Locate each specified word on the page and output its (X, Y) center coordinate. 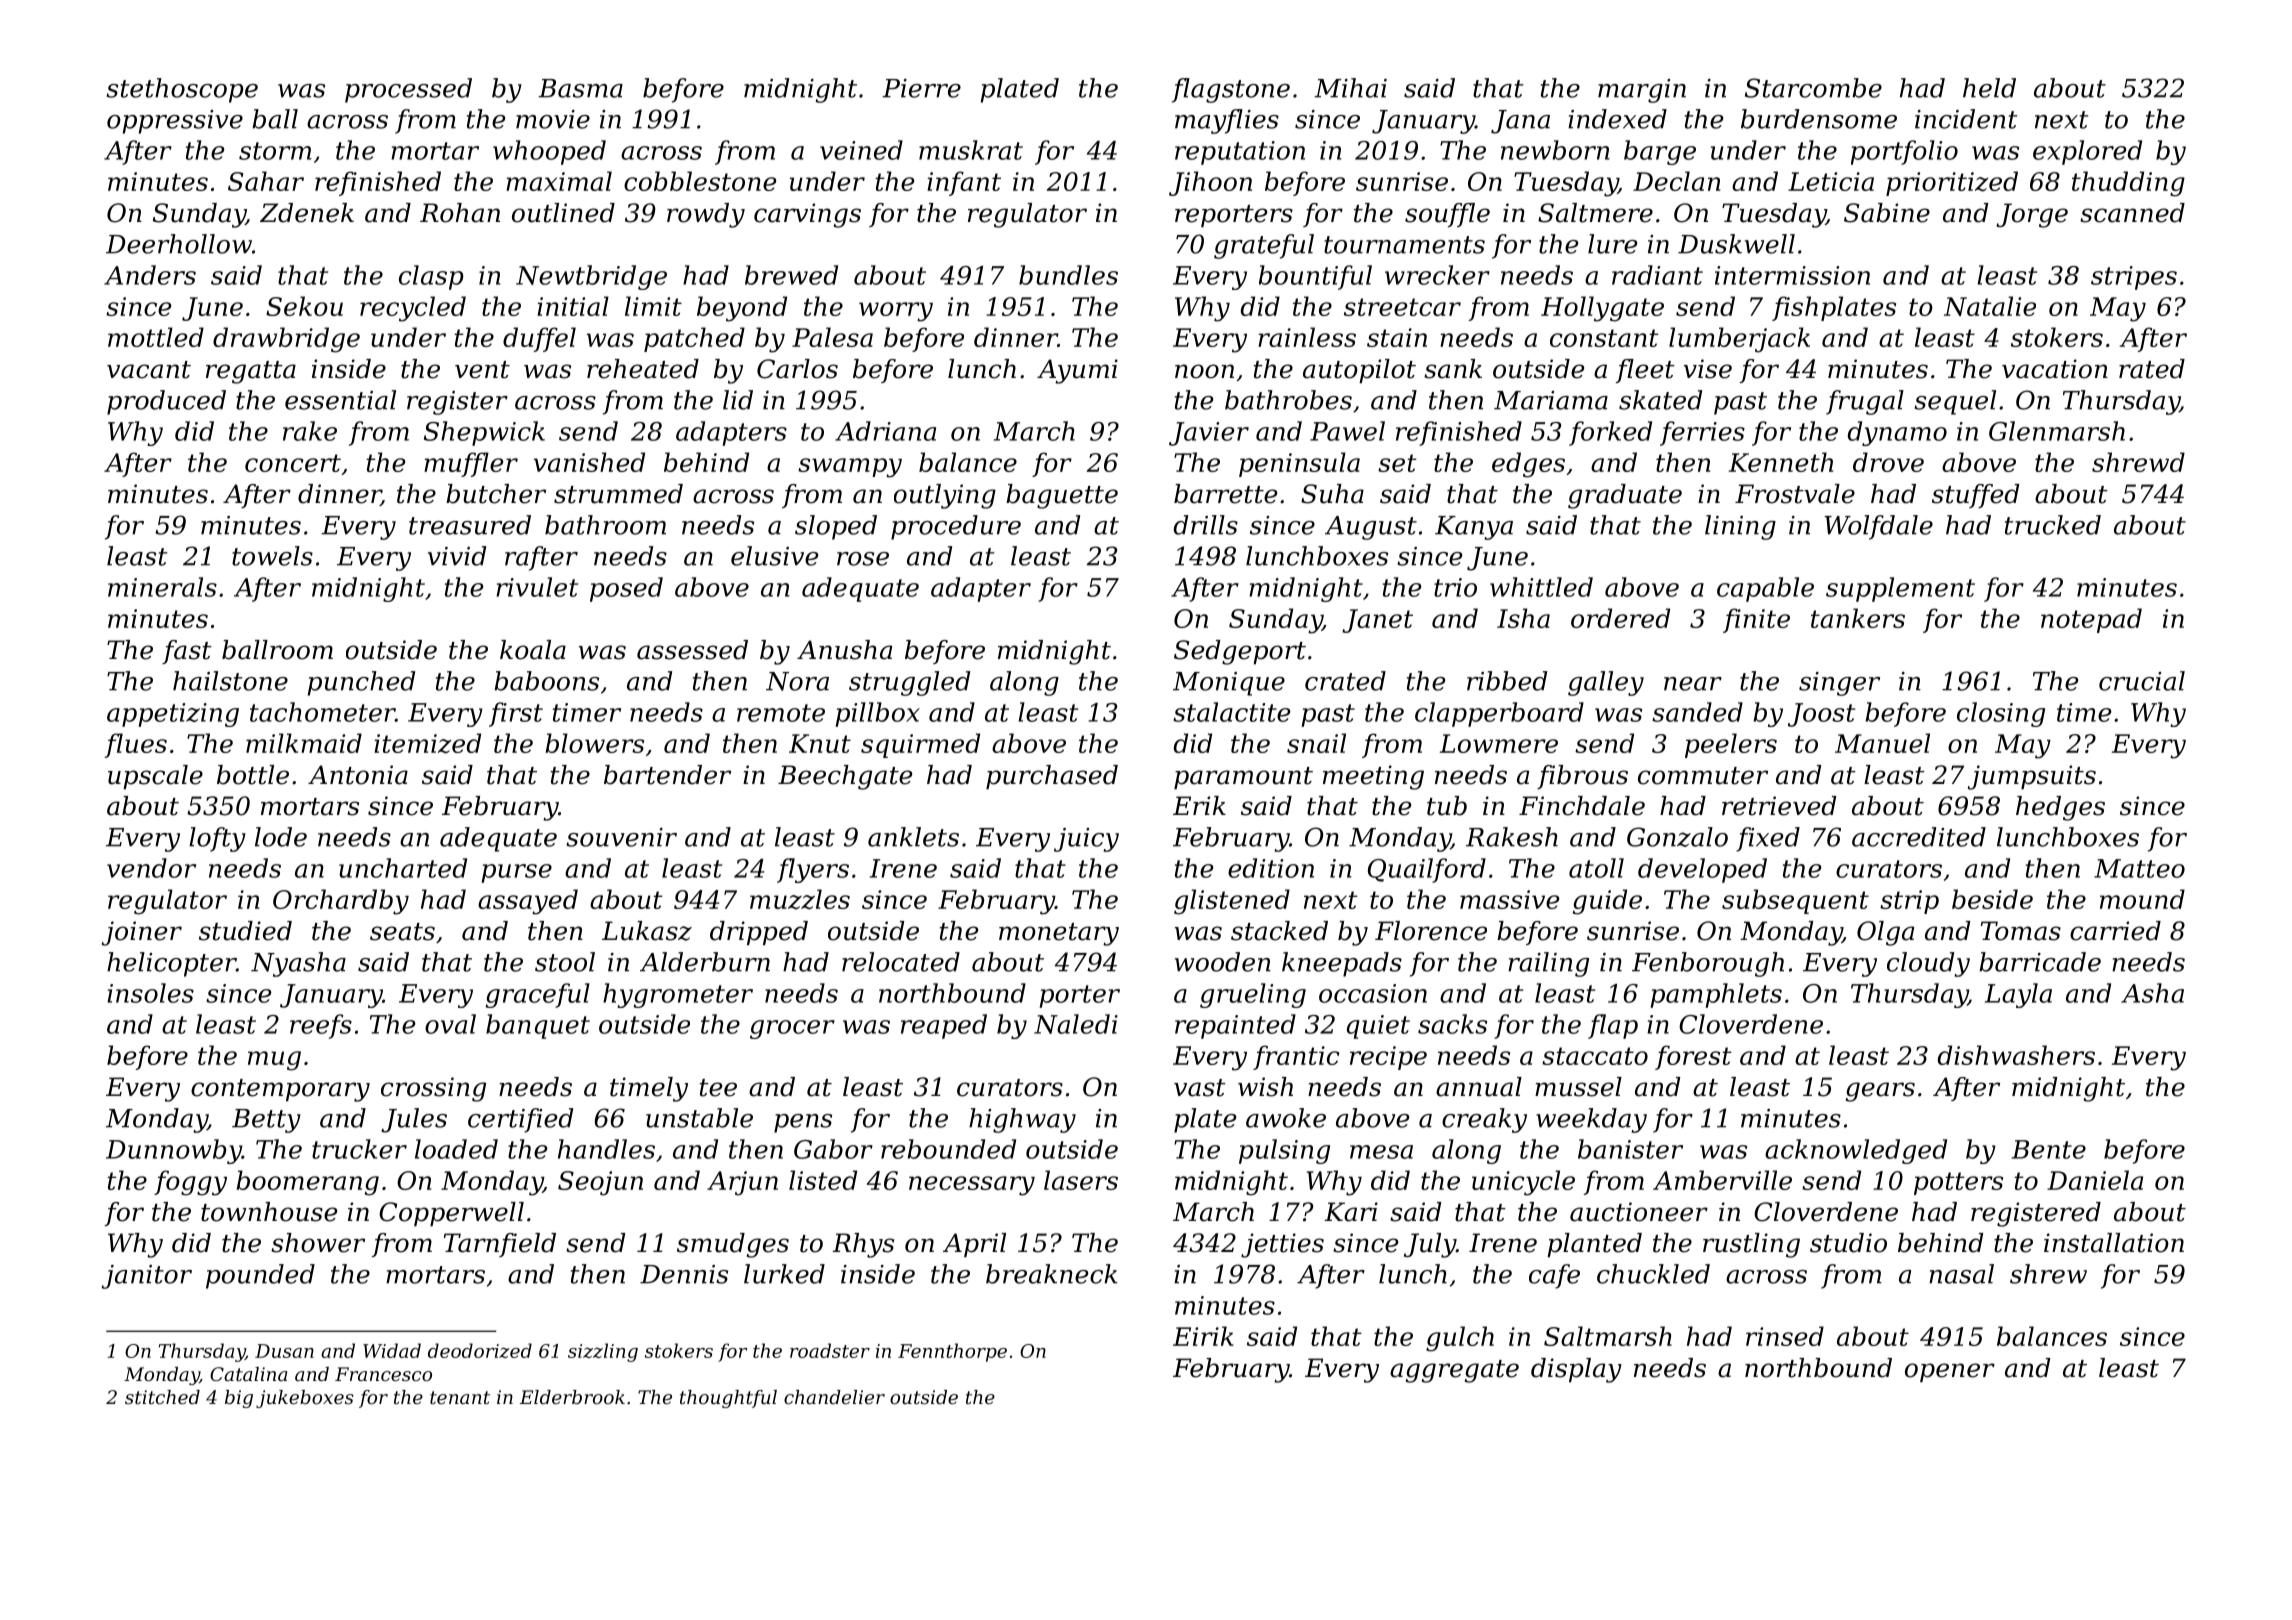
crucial (2142, 681)
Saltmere (1595, 213)
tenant (460, 1397)
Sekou (304, 306)
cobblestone (700, 181)
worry (896, 312)
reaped (944, 1026)
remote (781, 713)
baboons (546, 681)
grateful (1264, 246)
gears (1880, 1092)
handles (606, 1149)
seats (402, 932)
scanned (2132, 213)
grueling (1253, 995)
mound (2142, 899)
